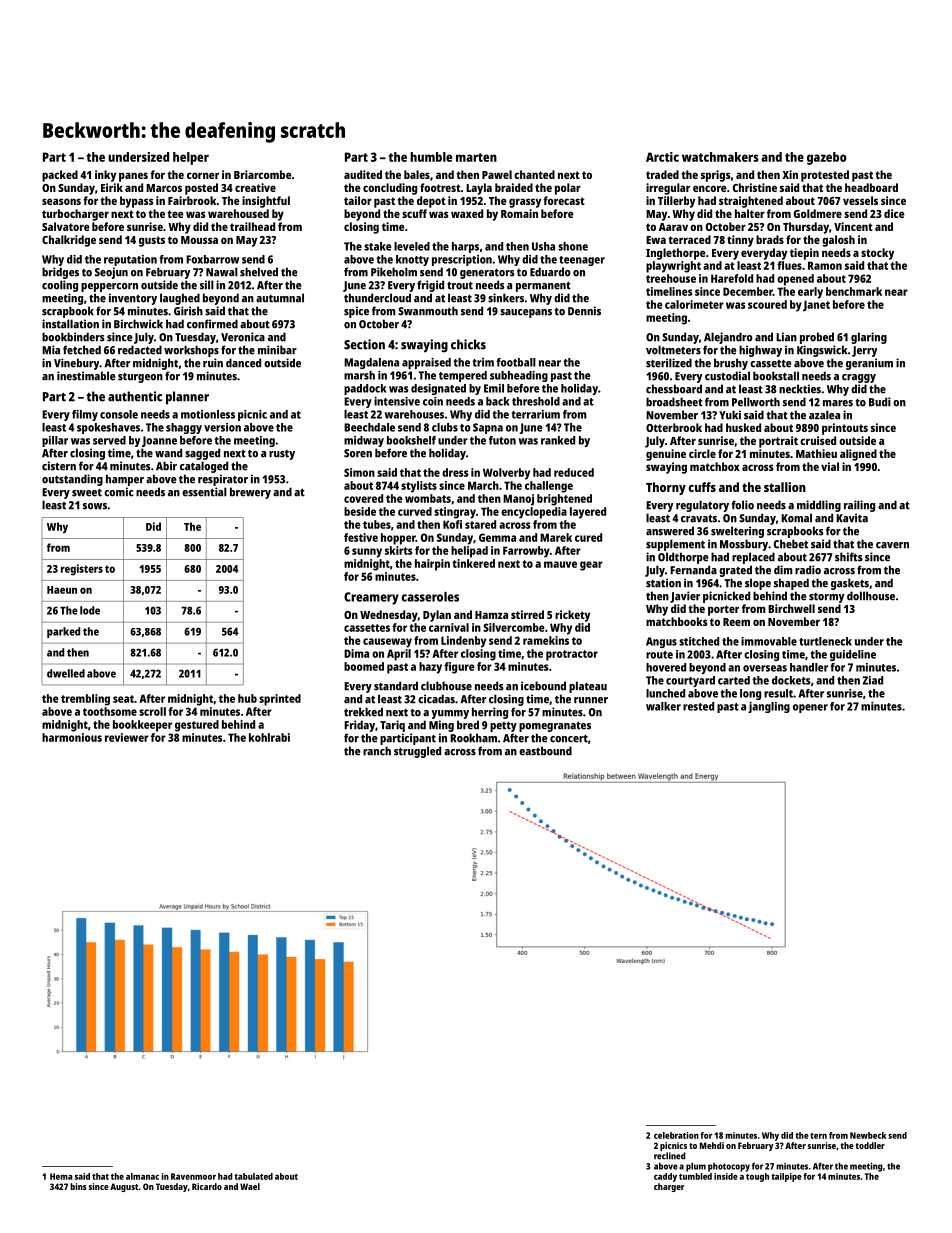  Describe the element at coordinates (252, 226) in the page. I see `trailhead` at that location.
